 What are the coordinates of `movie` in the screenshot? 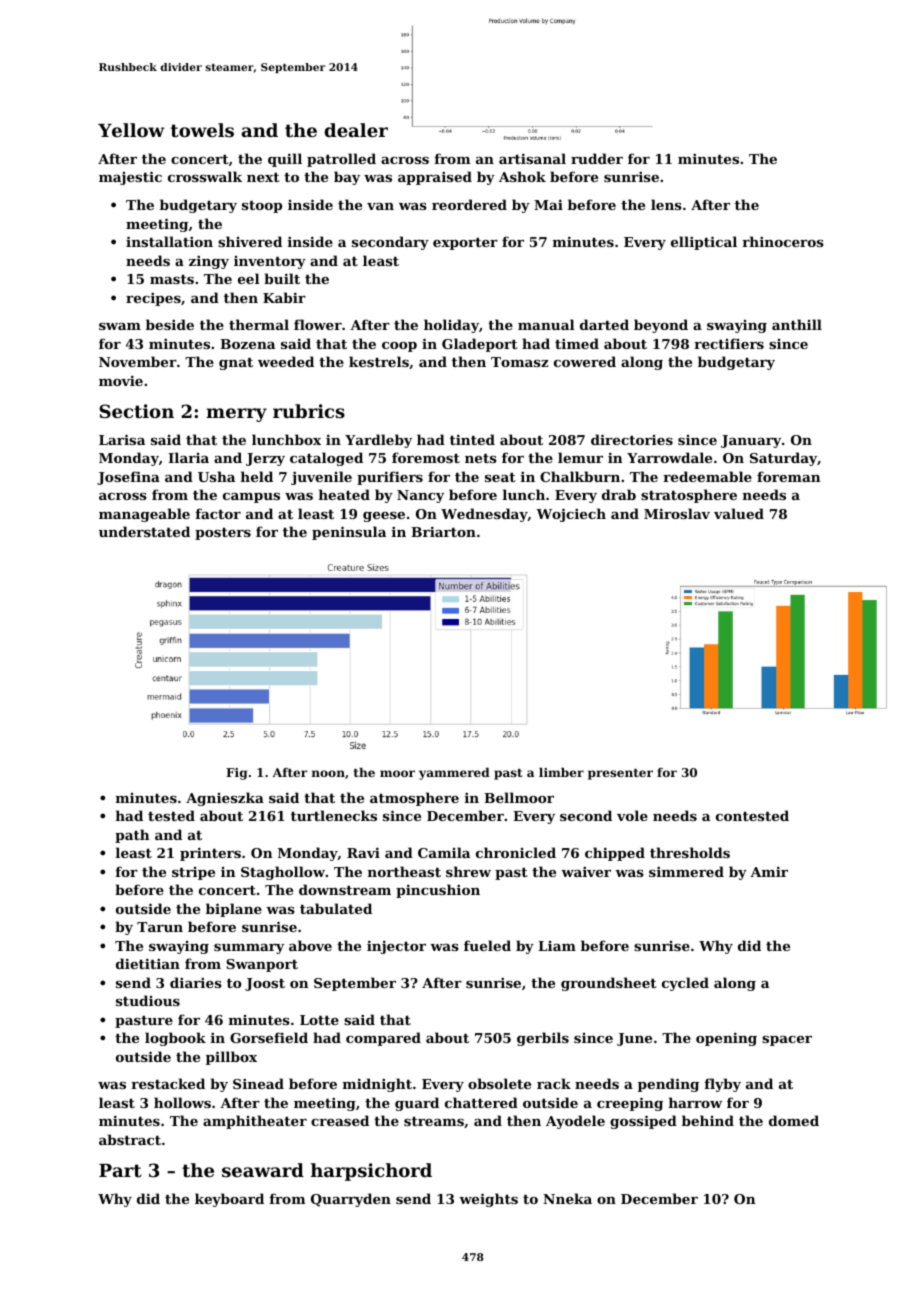 It's located at (121, 380).
